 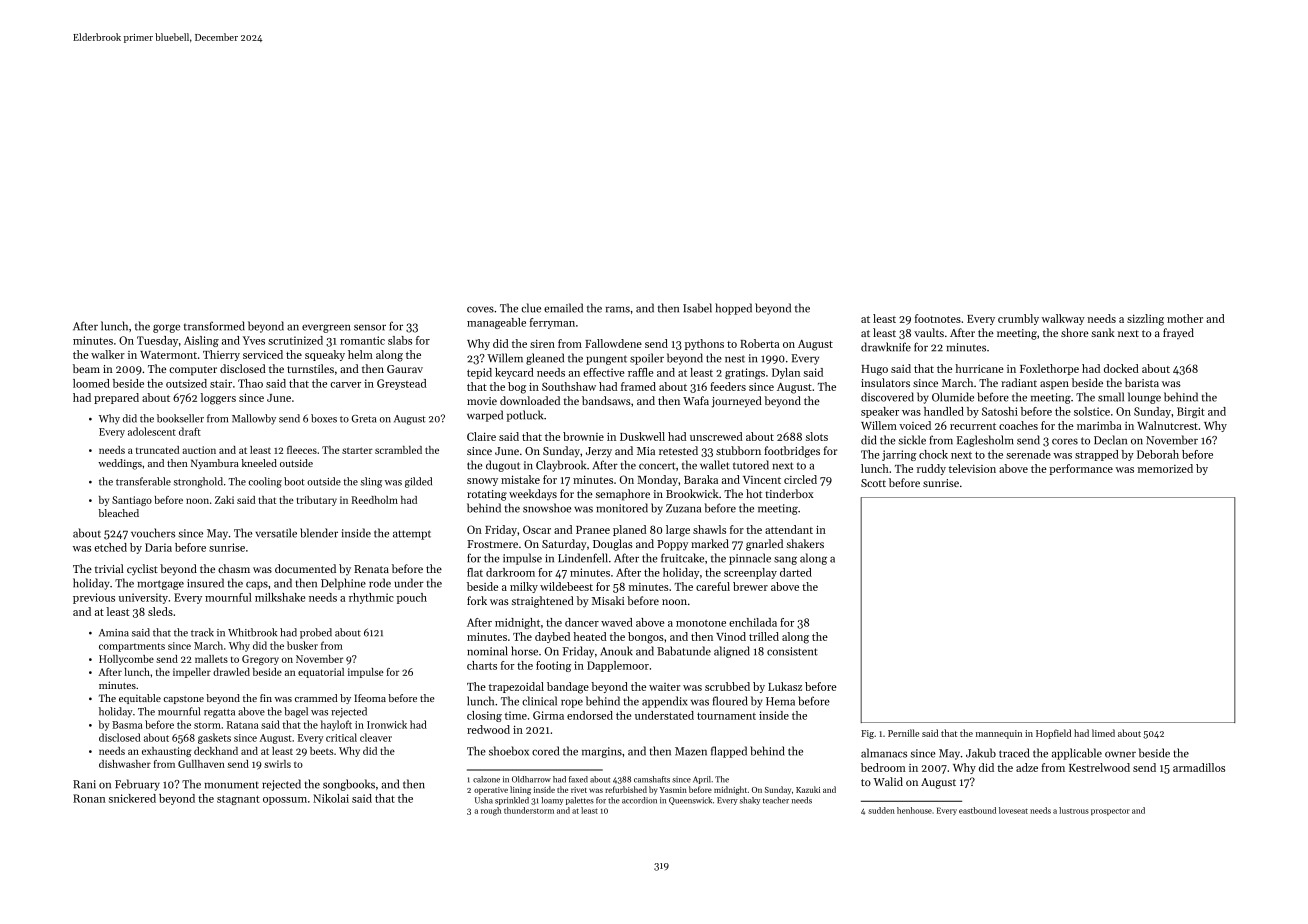 What do you see at coordinates (250, 383) in the screenshot?
I see `Thao` at bounding box center [250, 383].
